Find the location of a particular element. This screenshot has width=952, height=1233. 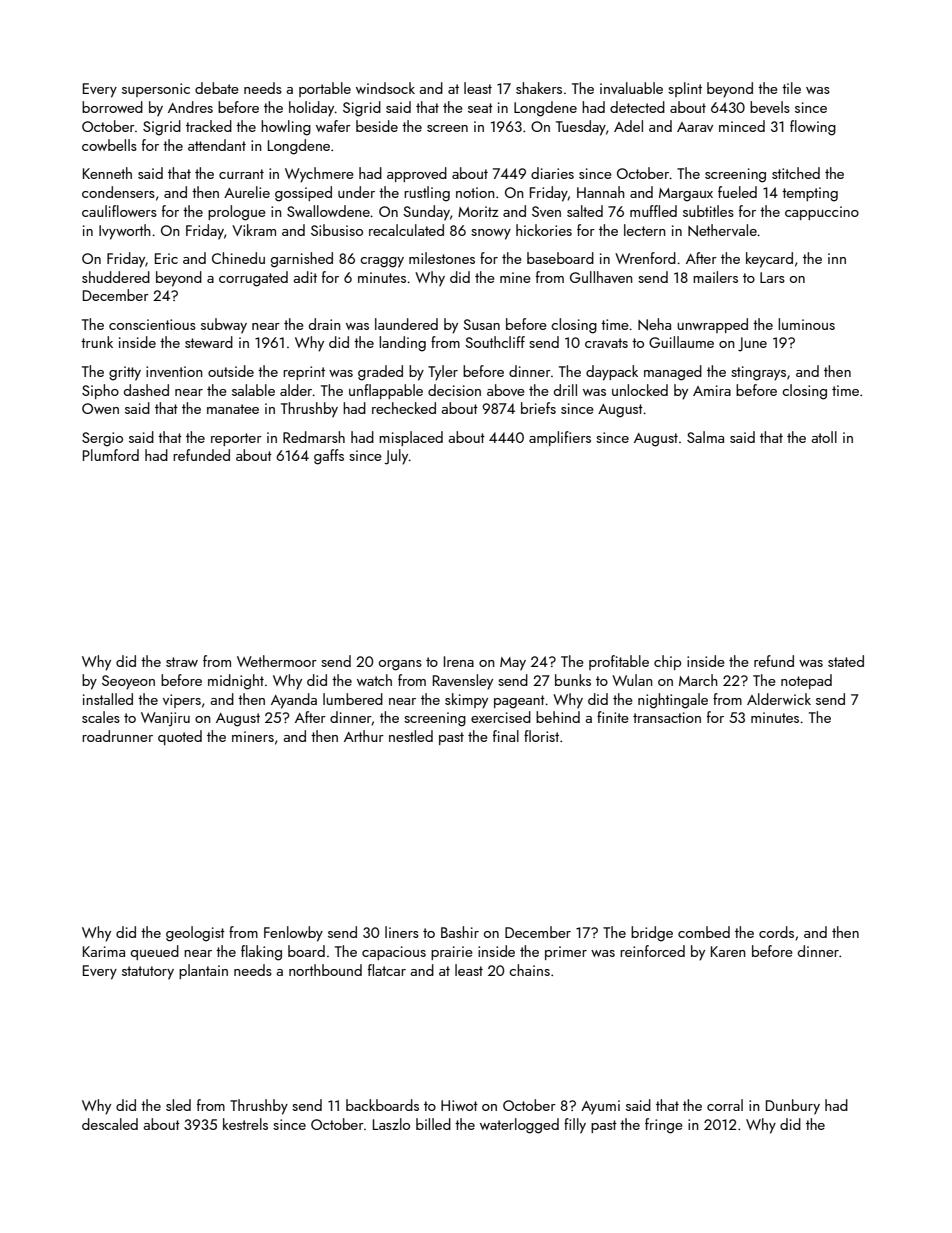

cords is located at coordinates (776, 932).
